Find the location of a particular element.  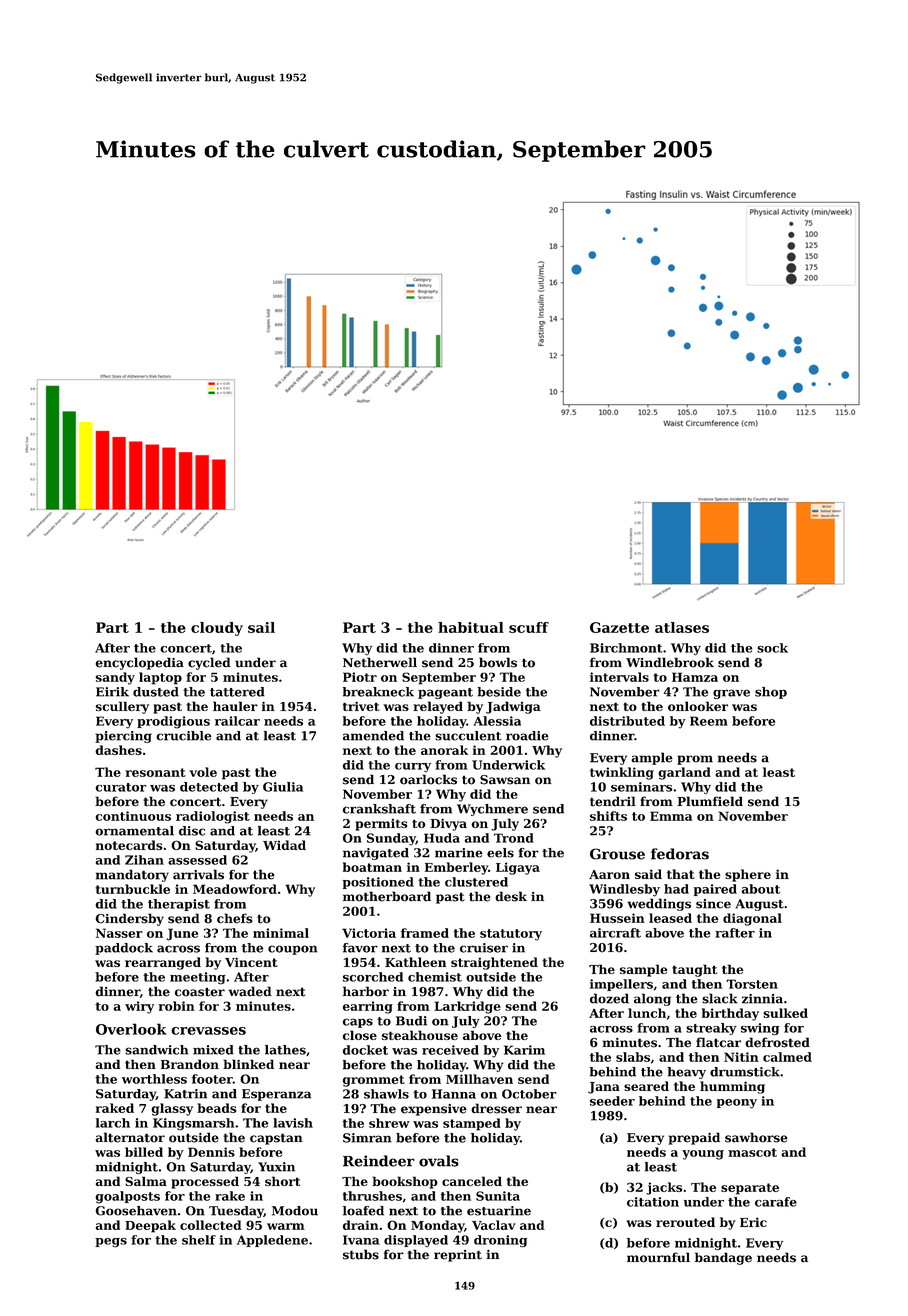

sulked is located at coordinates (785, 1013).
